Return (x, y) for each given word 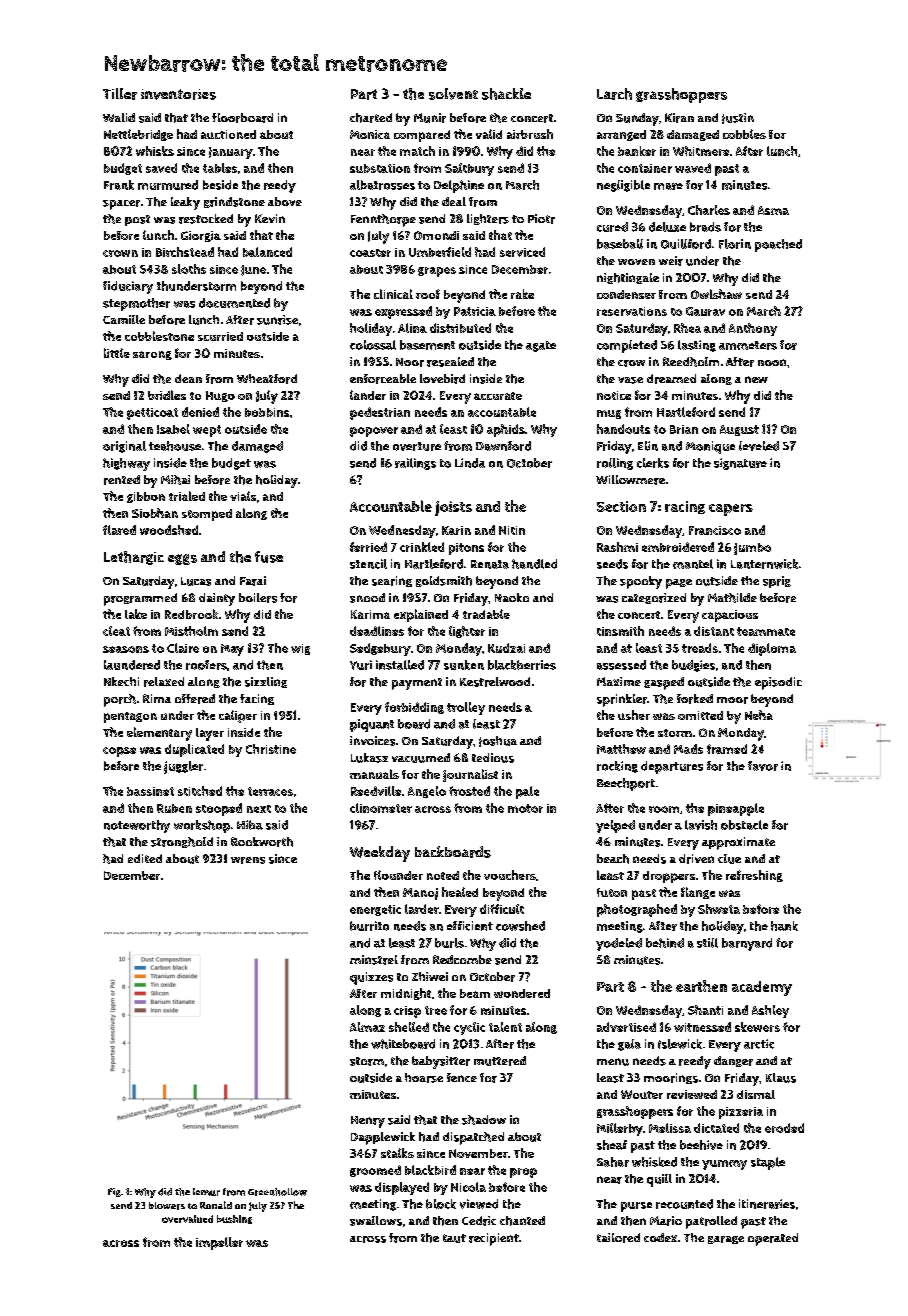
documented (234, 303)
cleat (116, 631)
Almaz (367, 1027)
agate (541, 346)
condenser (626, 294)
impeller (219, 1243)
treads (700, 648)
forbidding (414, 708)
